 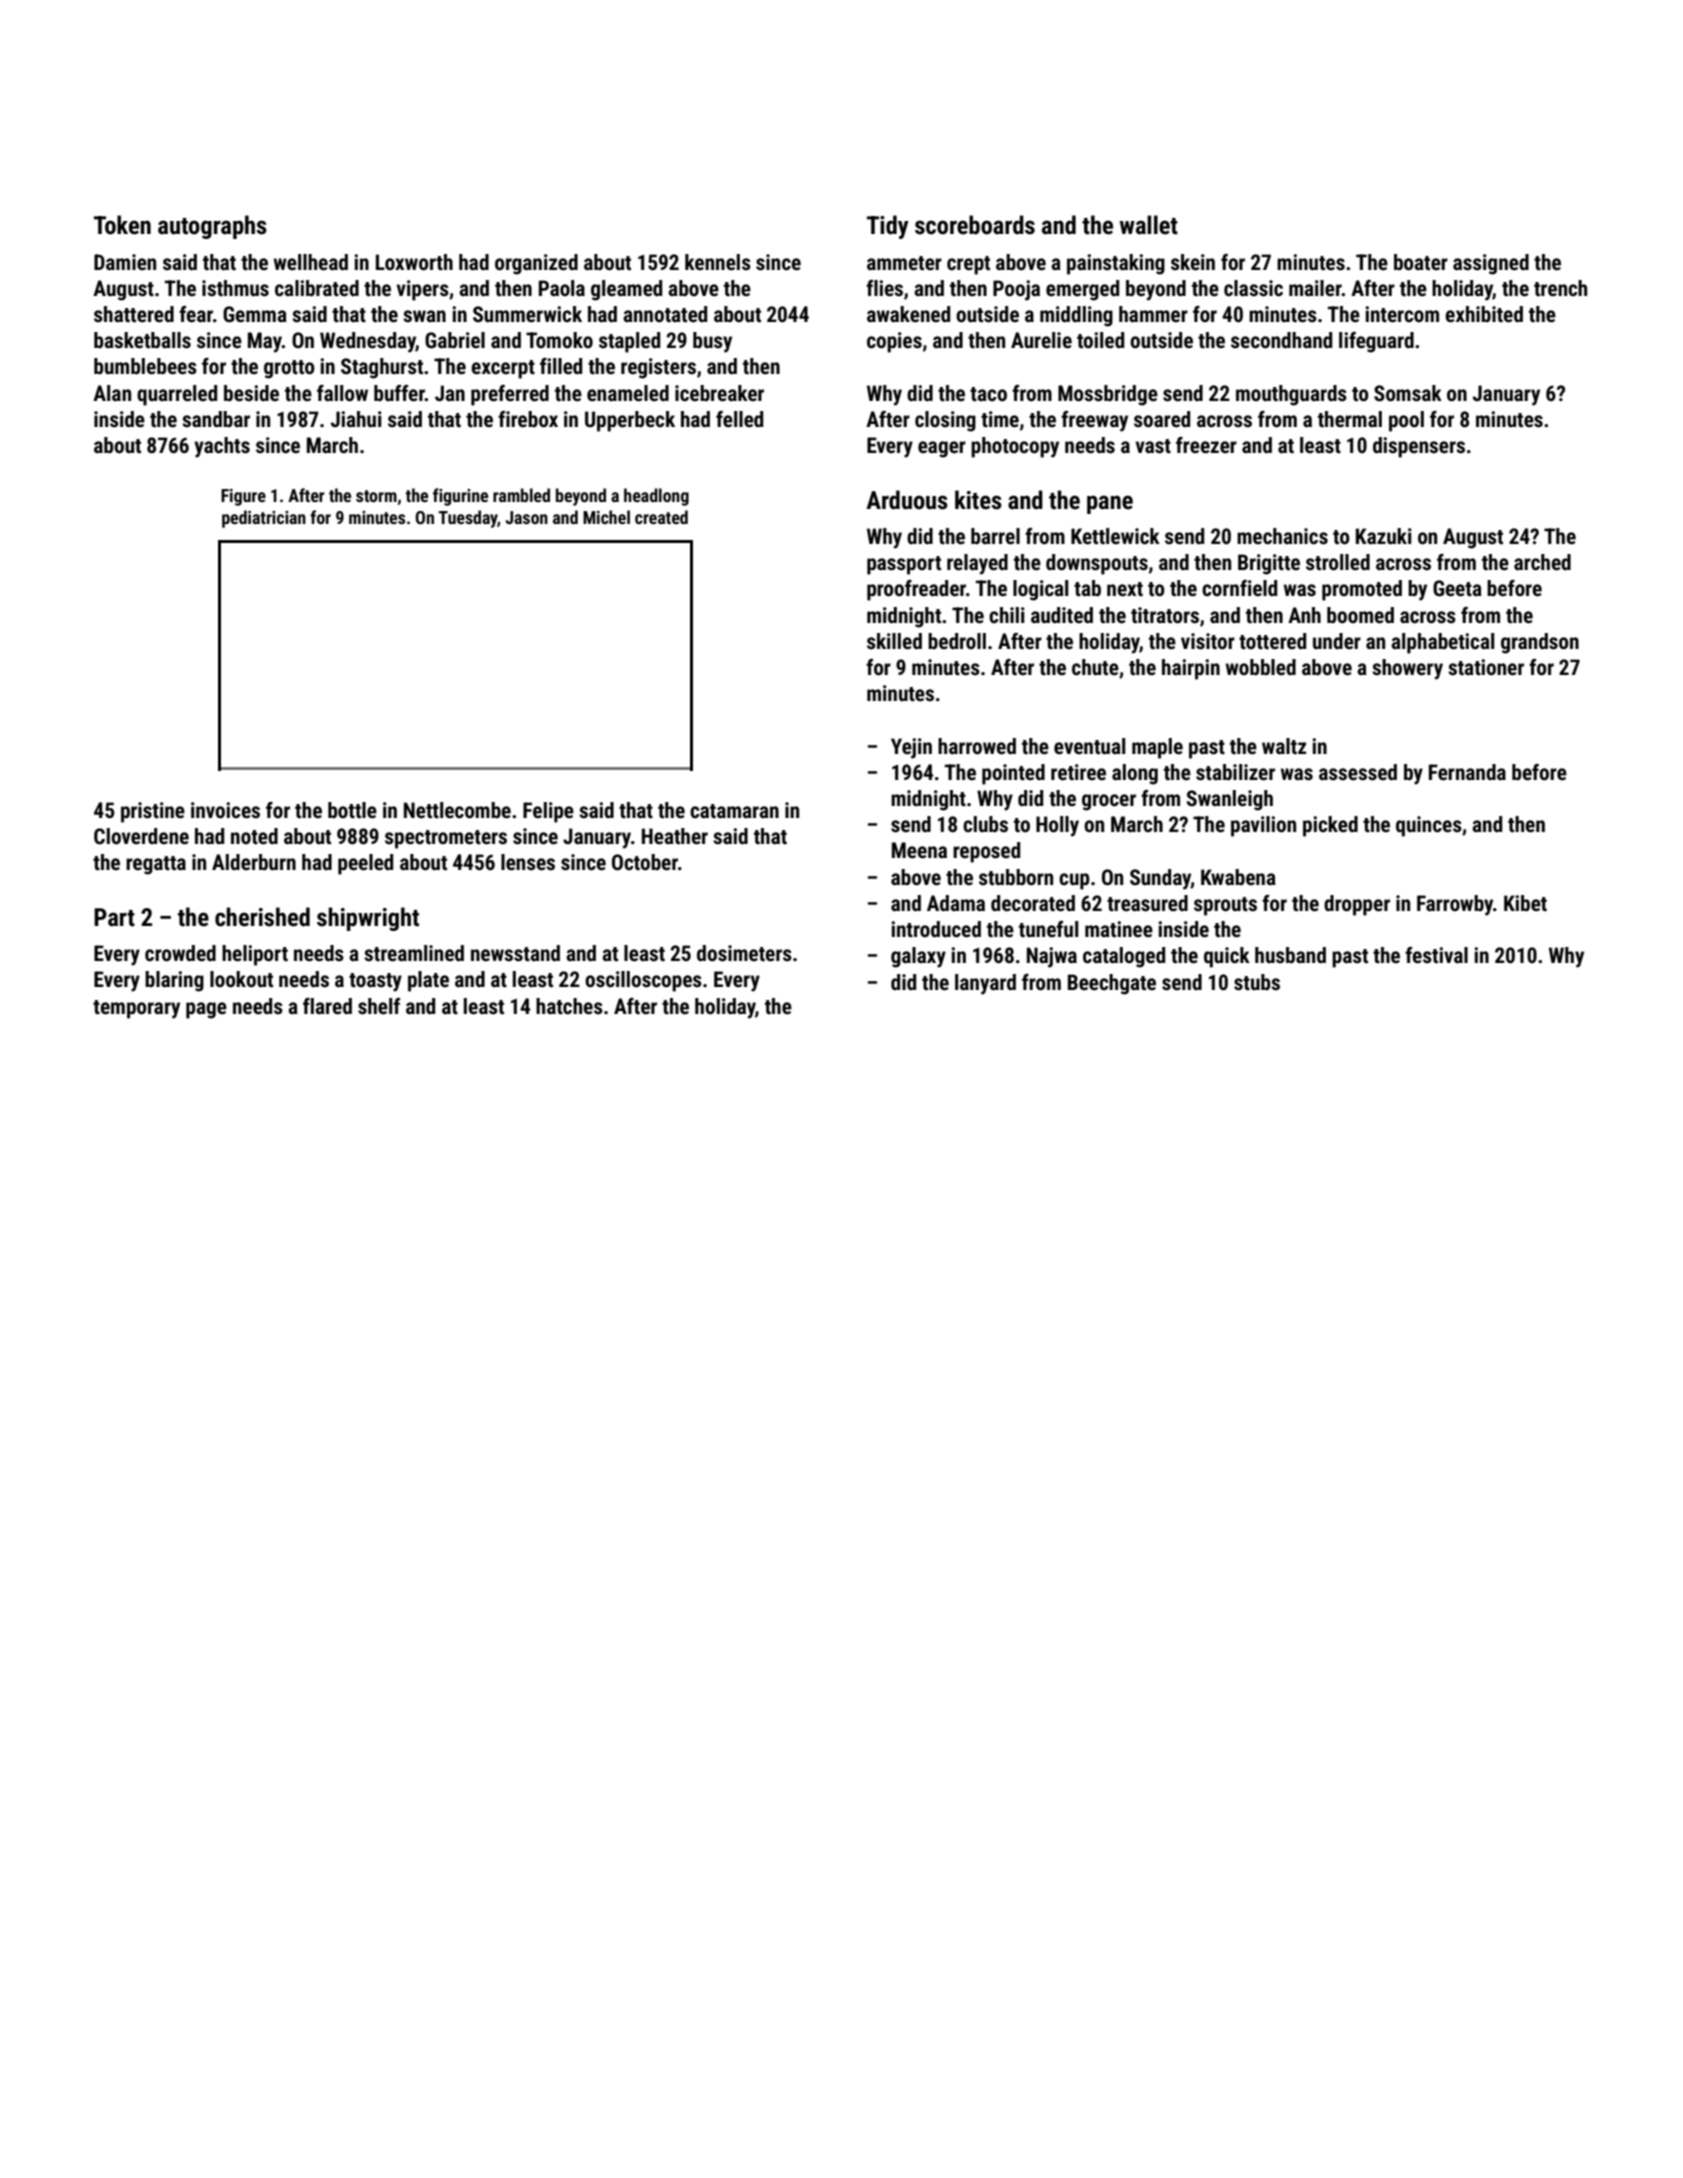 What do you see at coordinates (212, 227) in the screenshot?
I see `autographs` at bounding box center [212, 227].
